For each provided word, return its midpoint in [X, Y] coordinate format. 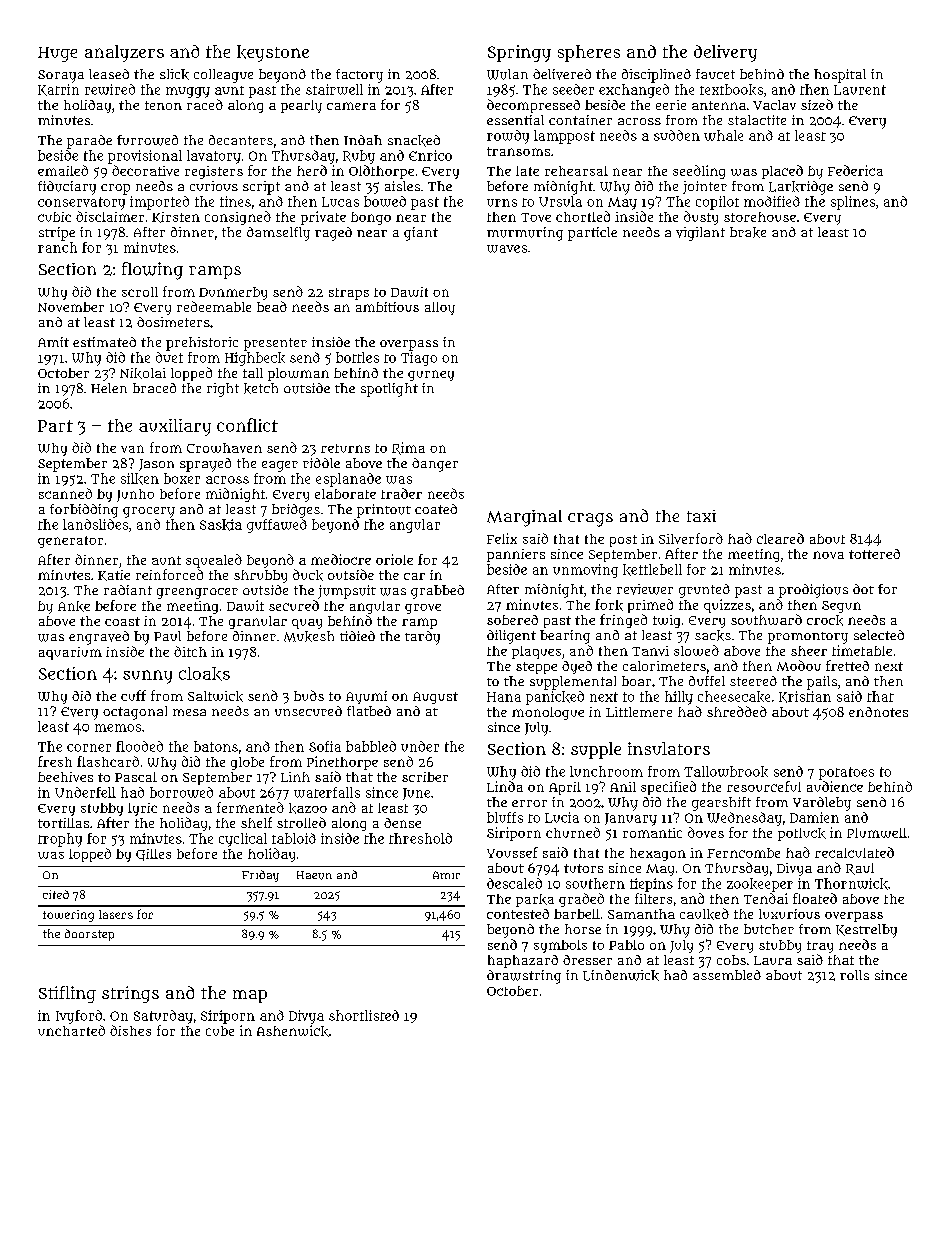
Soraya [61, 76]
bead [272, 306]
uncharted [71, 1030]
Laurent [860, 90]
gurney [431, 375]
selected [879, 635]
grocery [149, 512]
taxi [701, 516]
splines [853, 203]
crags [590, 520]
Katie [114, 575]
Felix [502, 538]
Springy [519, 53]
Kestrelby [866, 931]
